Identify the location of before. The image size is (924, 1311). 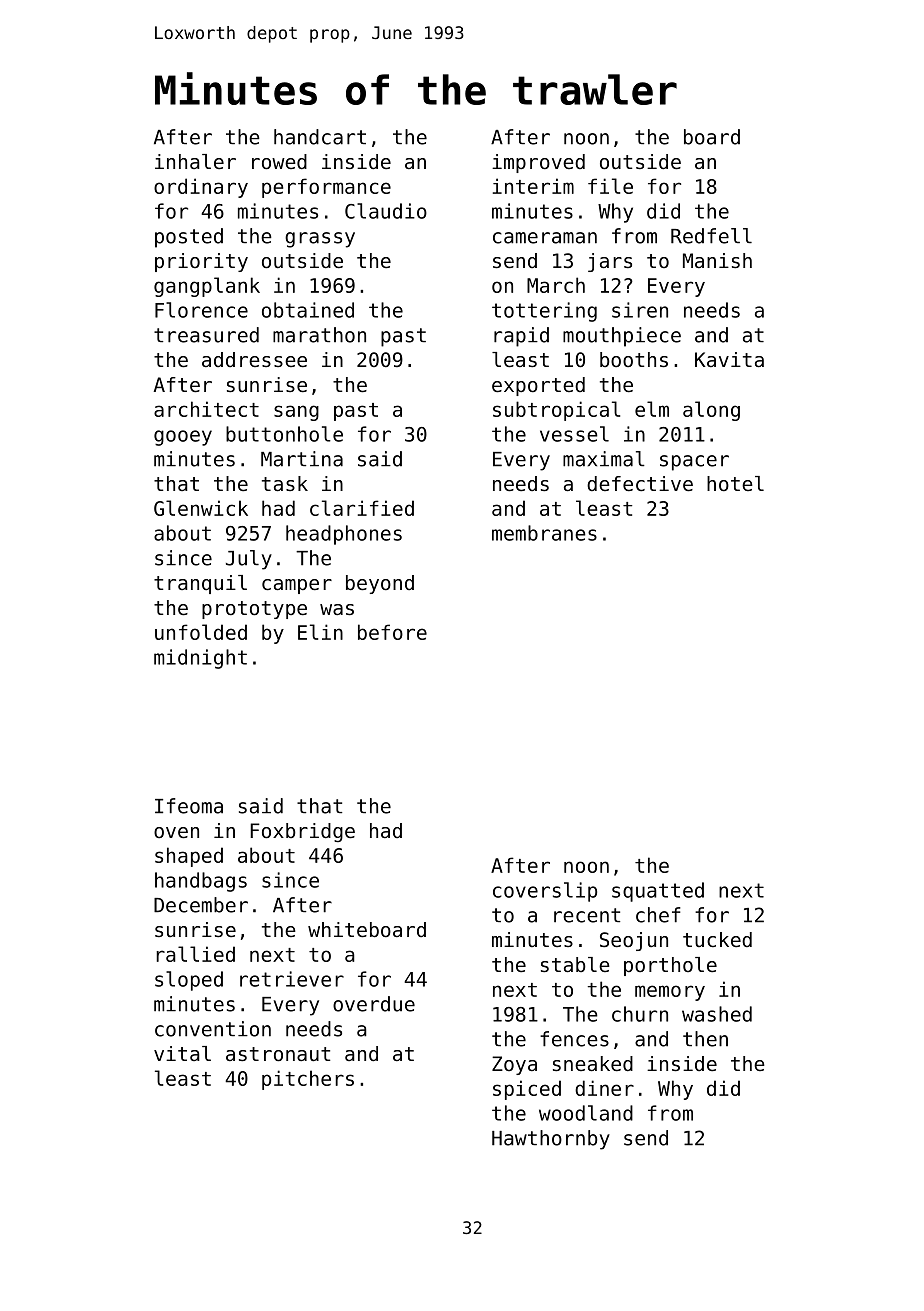
(392, 632).
